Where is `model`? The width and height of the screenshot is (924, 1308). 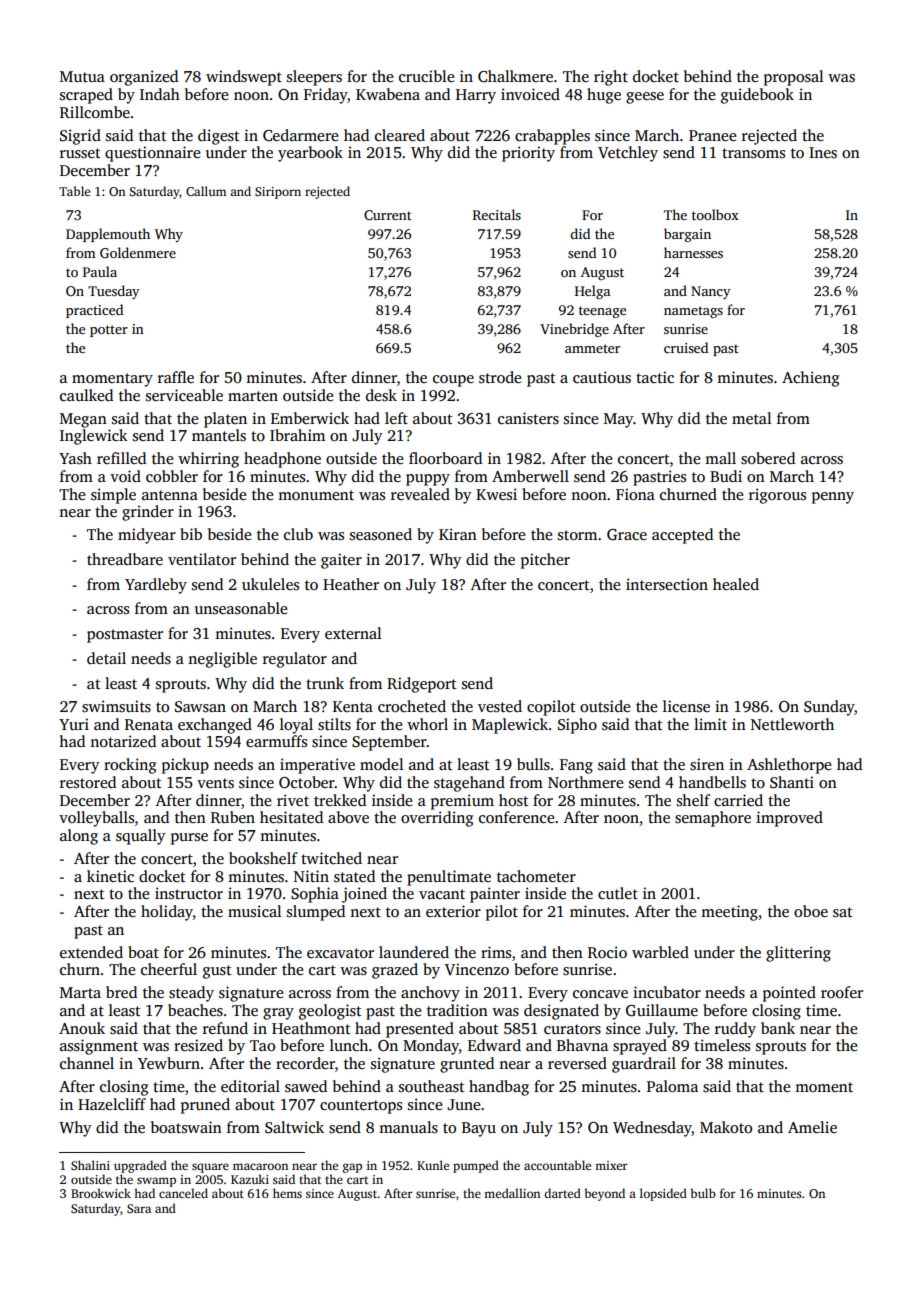
model is located at coordinates (382, 764).
